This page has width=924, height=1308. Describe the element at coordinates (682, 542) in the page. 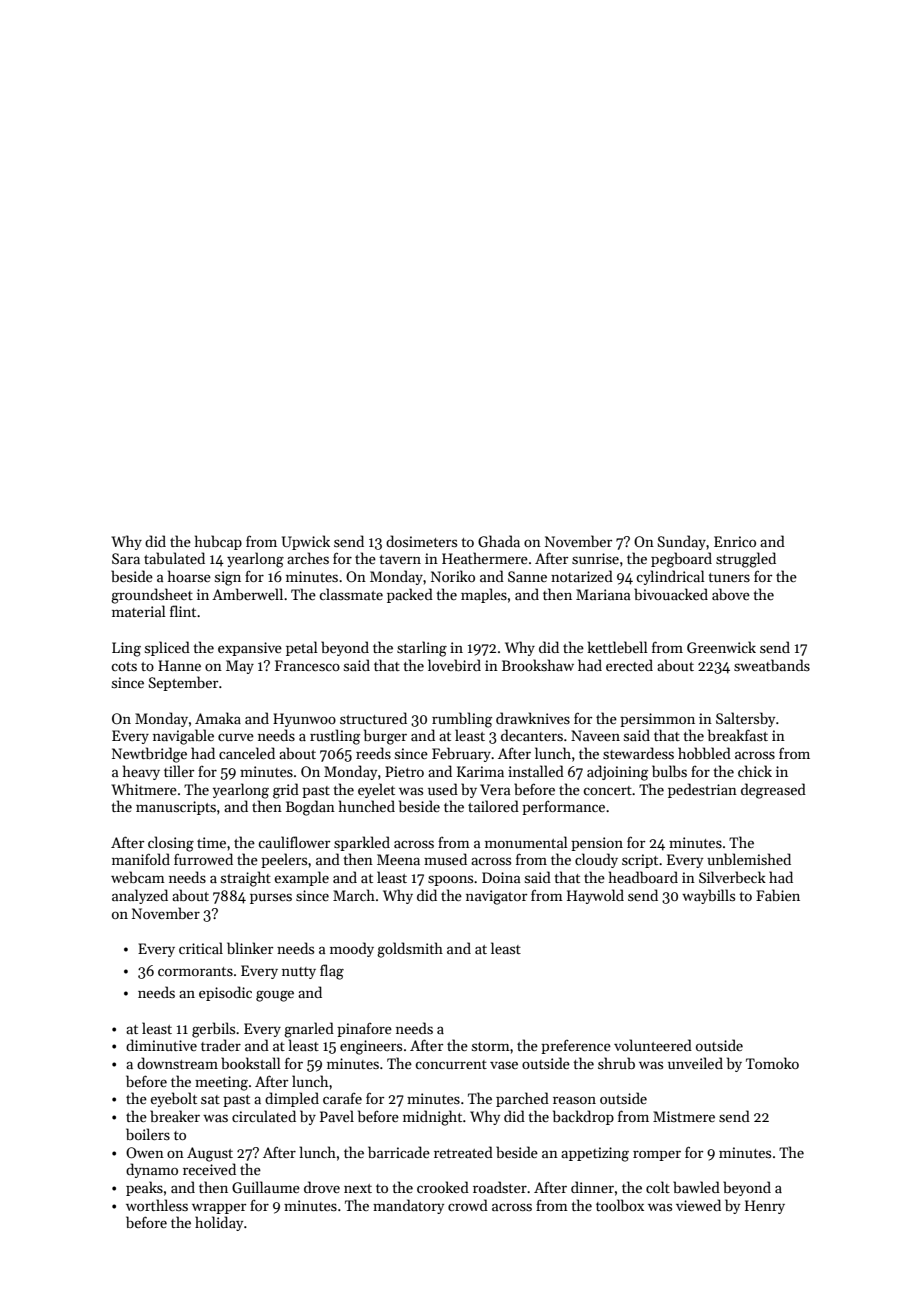

I see `Sunday` at that location.
